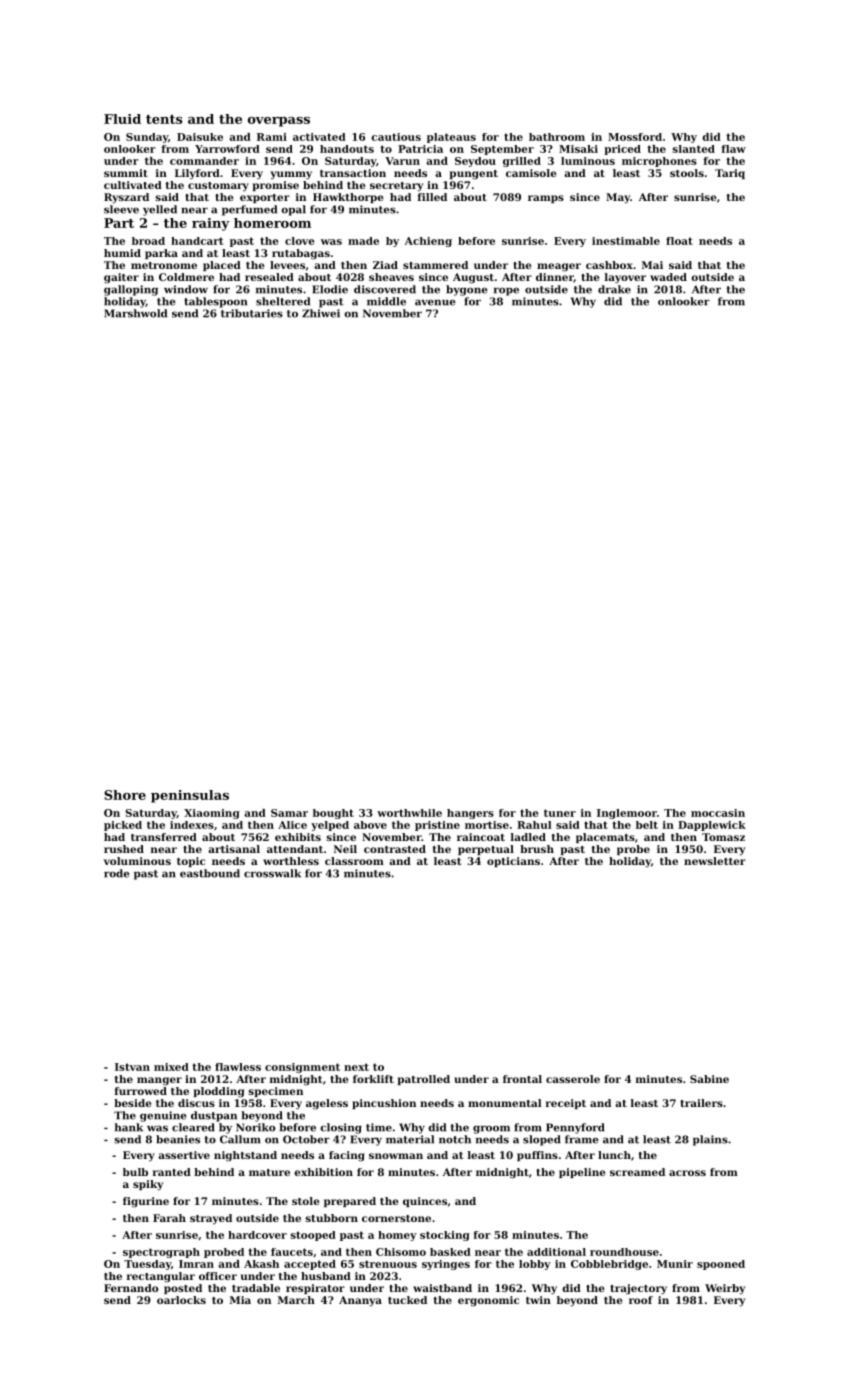 The image size is (849, 1400). Describe the element at coordinates (679, 241) in the screenshot. I see `float` at that location.
